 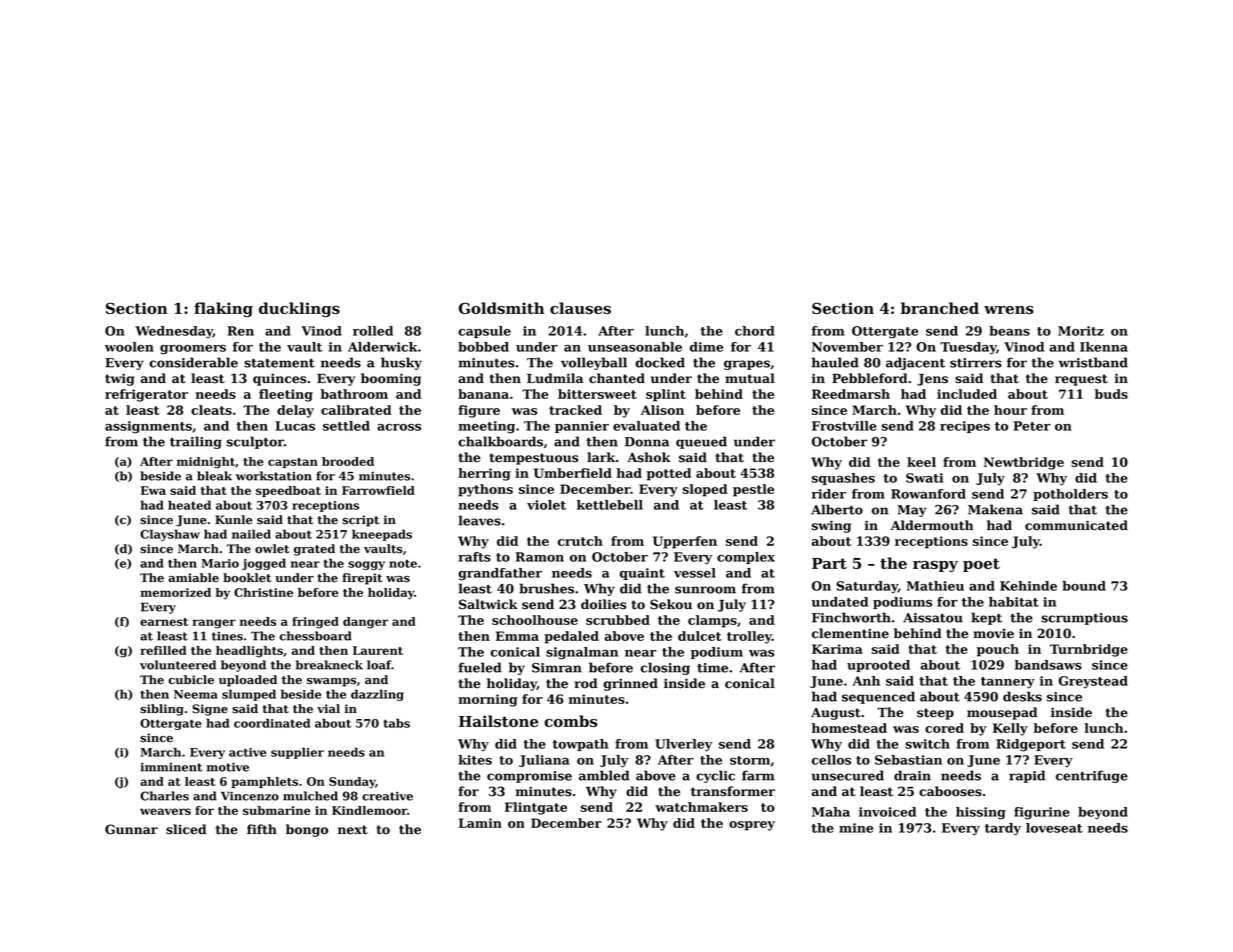 What do you see at coordinates (580, 541) in the screenshot?
I see `crutch` at bounding box center [580, 541].
